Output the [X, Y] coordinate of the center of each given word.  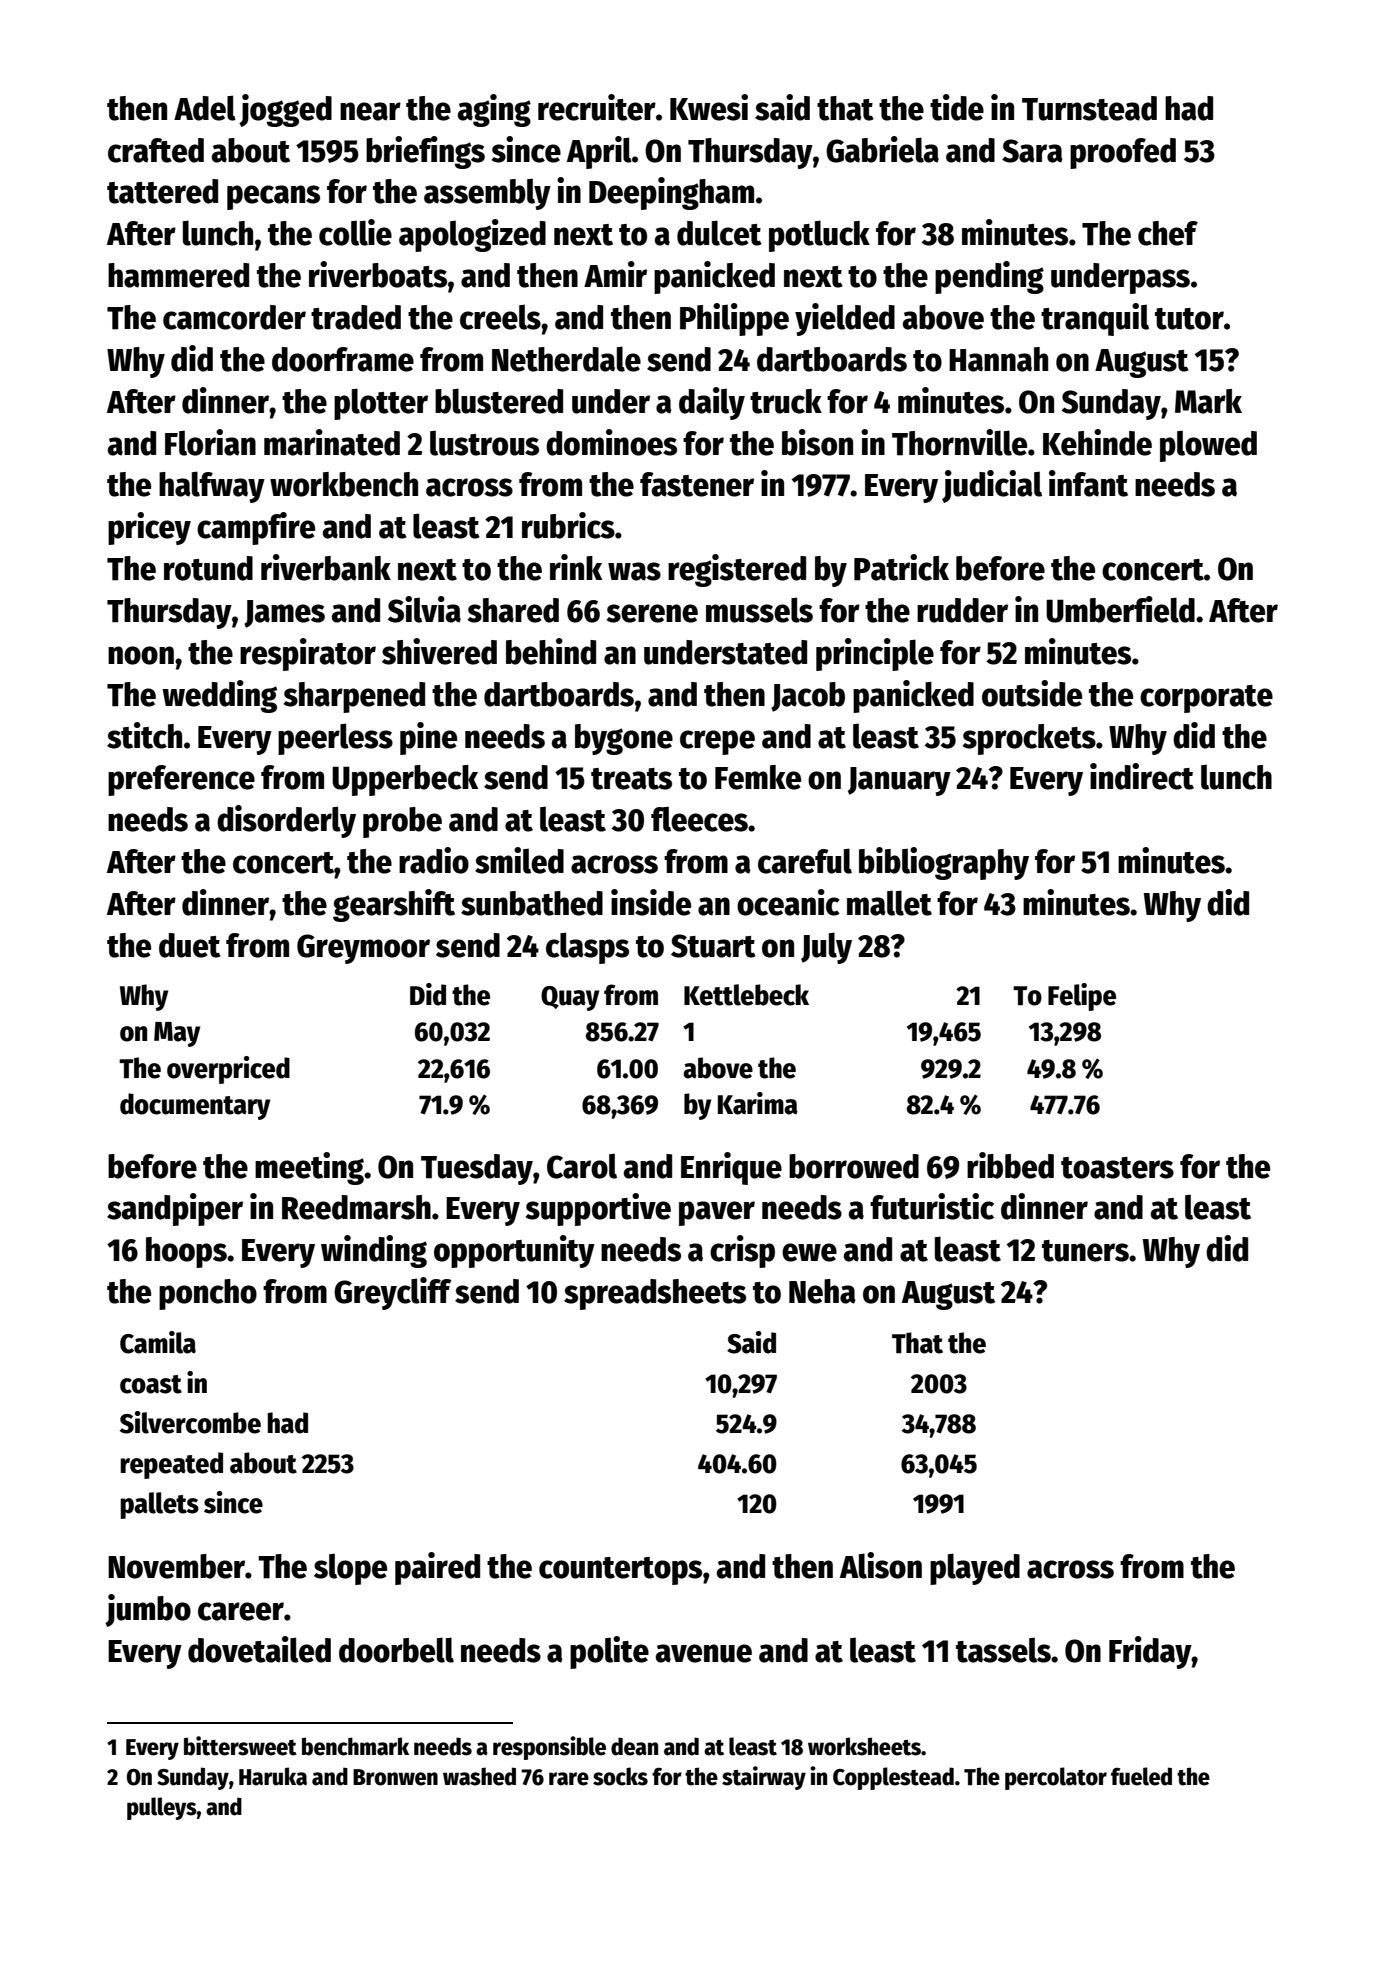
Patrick [901, 567]
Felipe [1082, 997]
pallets [159, 1505]
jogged [285, 110]
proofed [1123, 153]
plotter [381, 404]
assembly [487, 194]
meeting [309, 1168]
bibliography [944, 863]
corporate [1206, 699]
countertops [620, 1571]
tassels [1003, 1650]
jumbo [148, 1610]
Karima [758, 1103]
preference [181, 780]
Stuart [713, 946]
